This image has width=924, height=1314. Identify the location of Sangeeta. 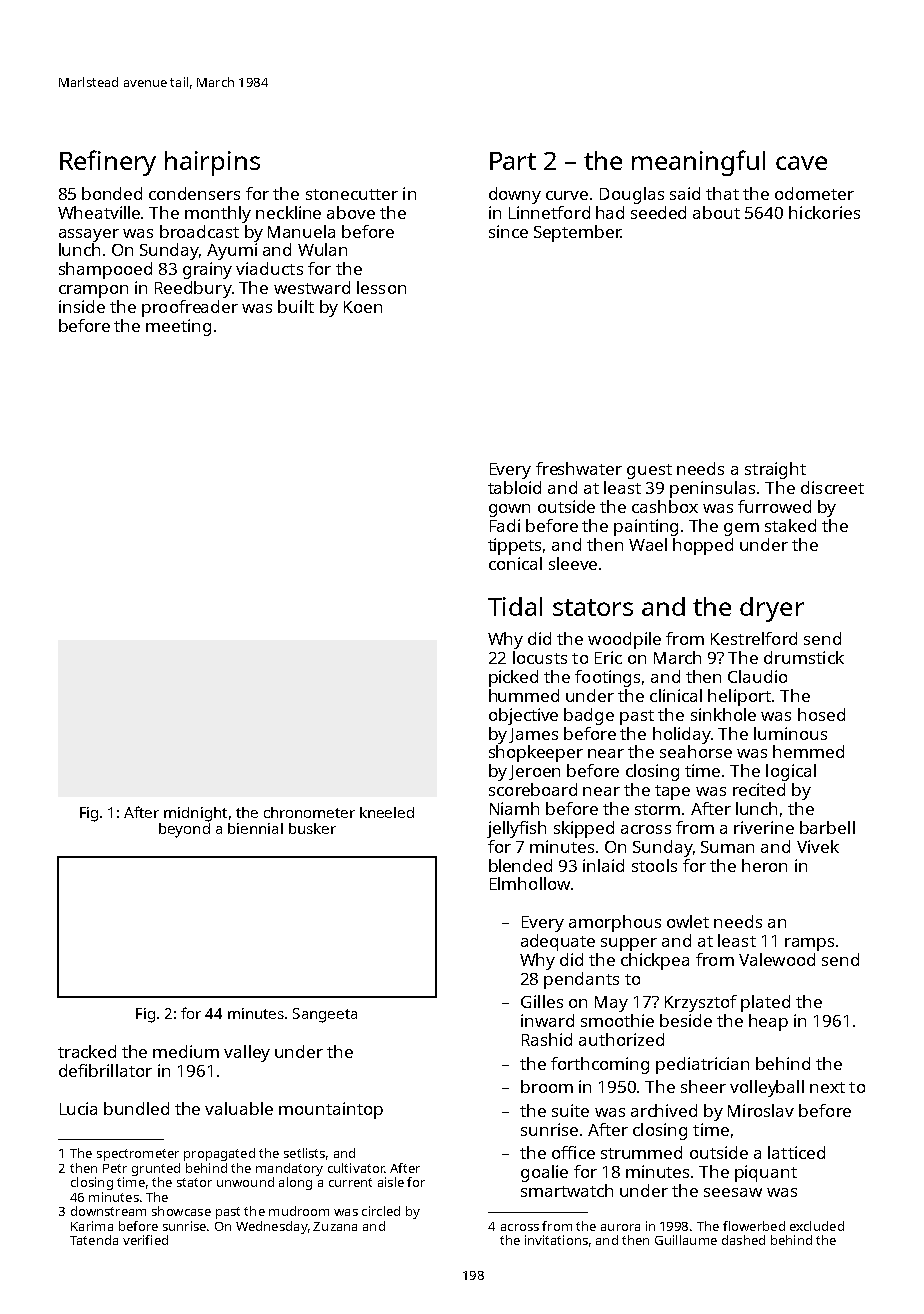
(325, 1015).
